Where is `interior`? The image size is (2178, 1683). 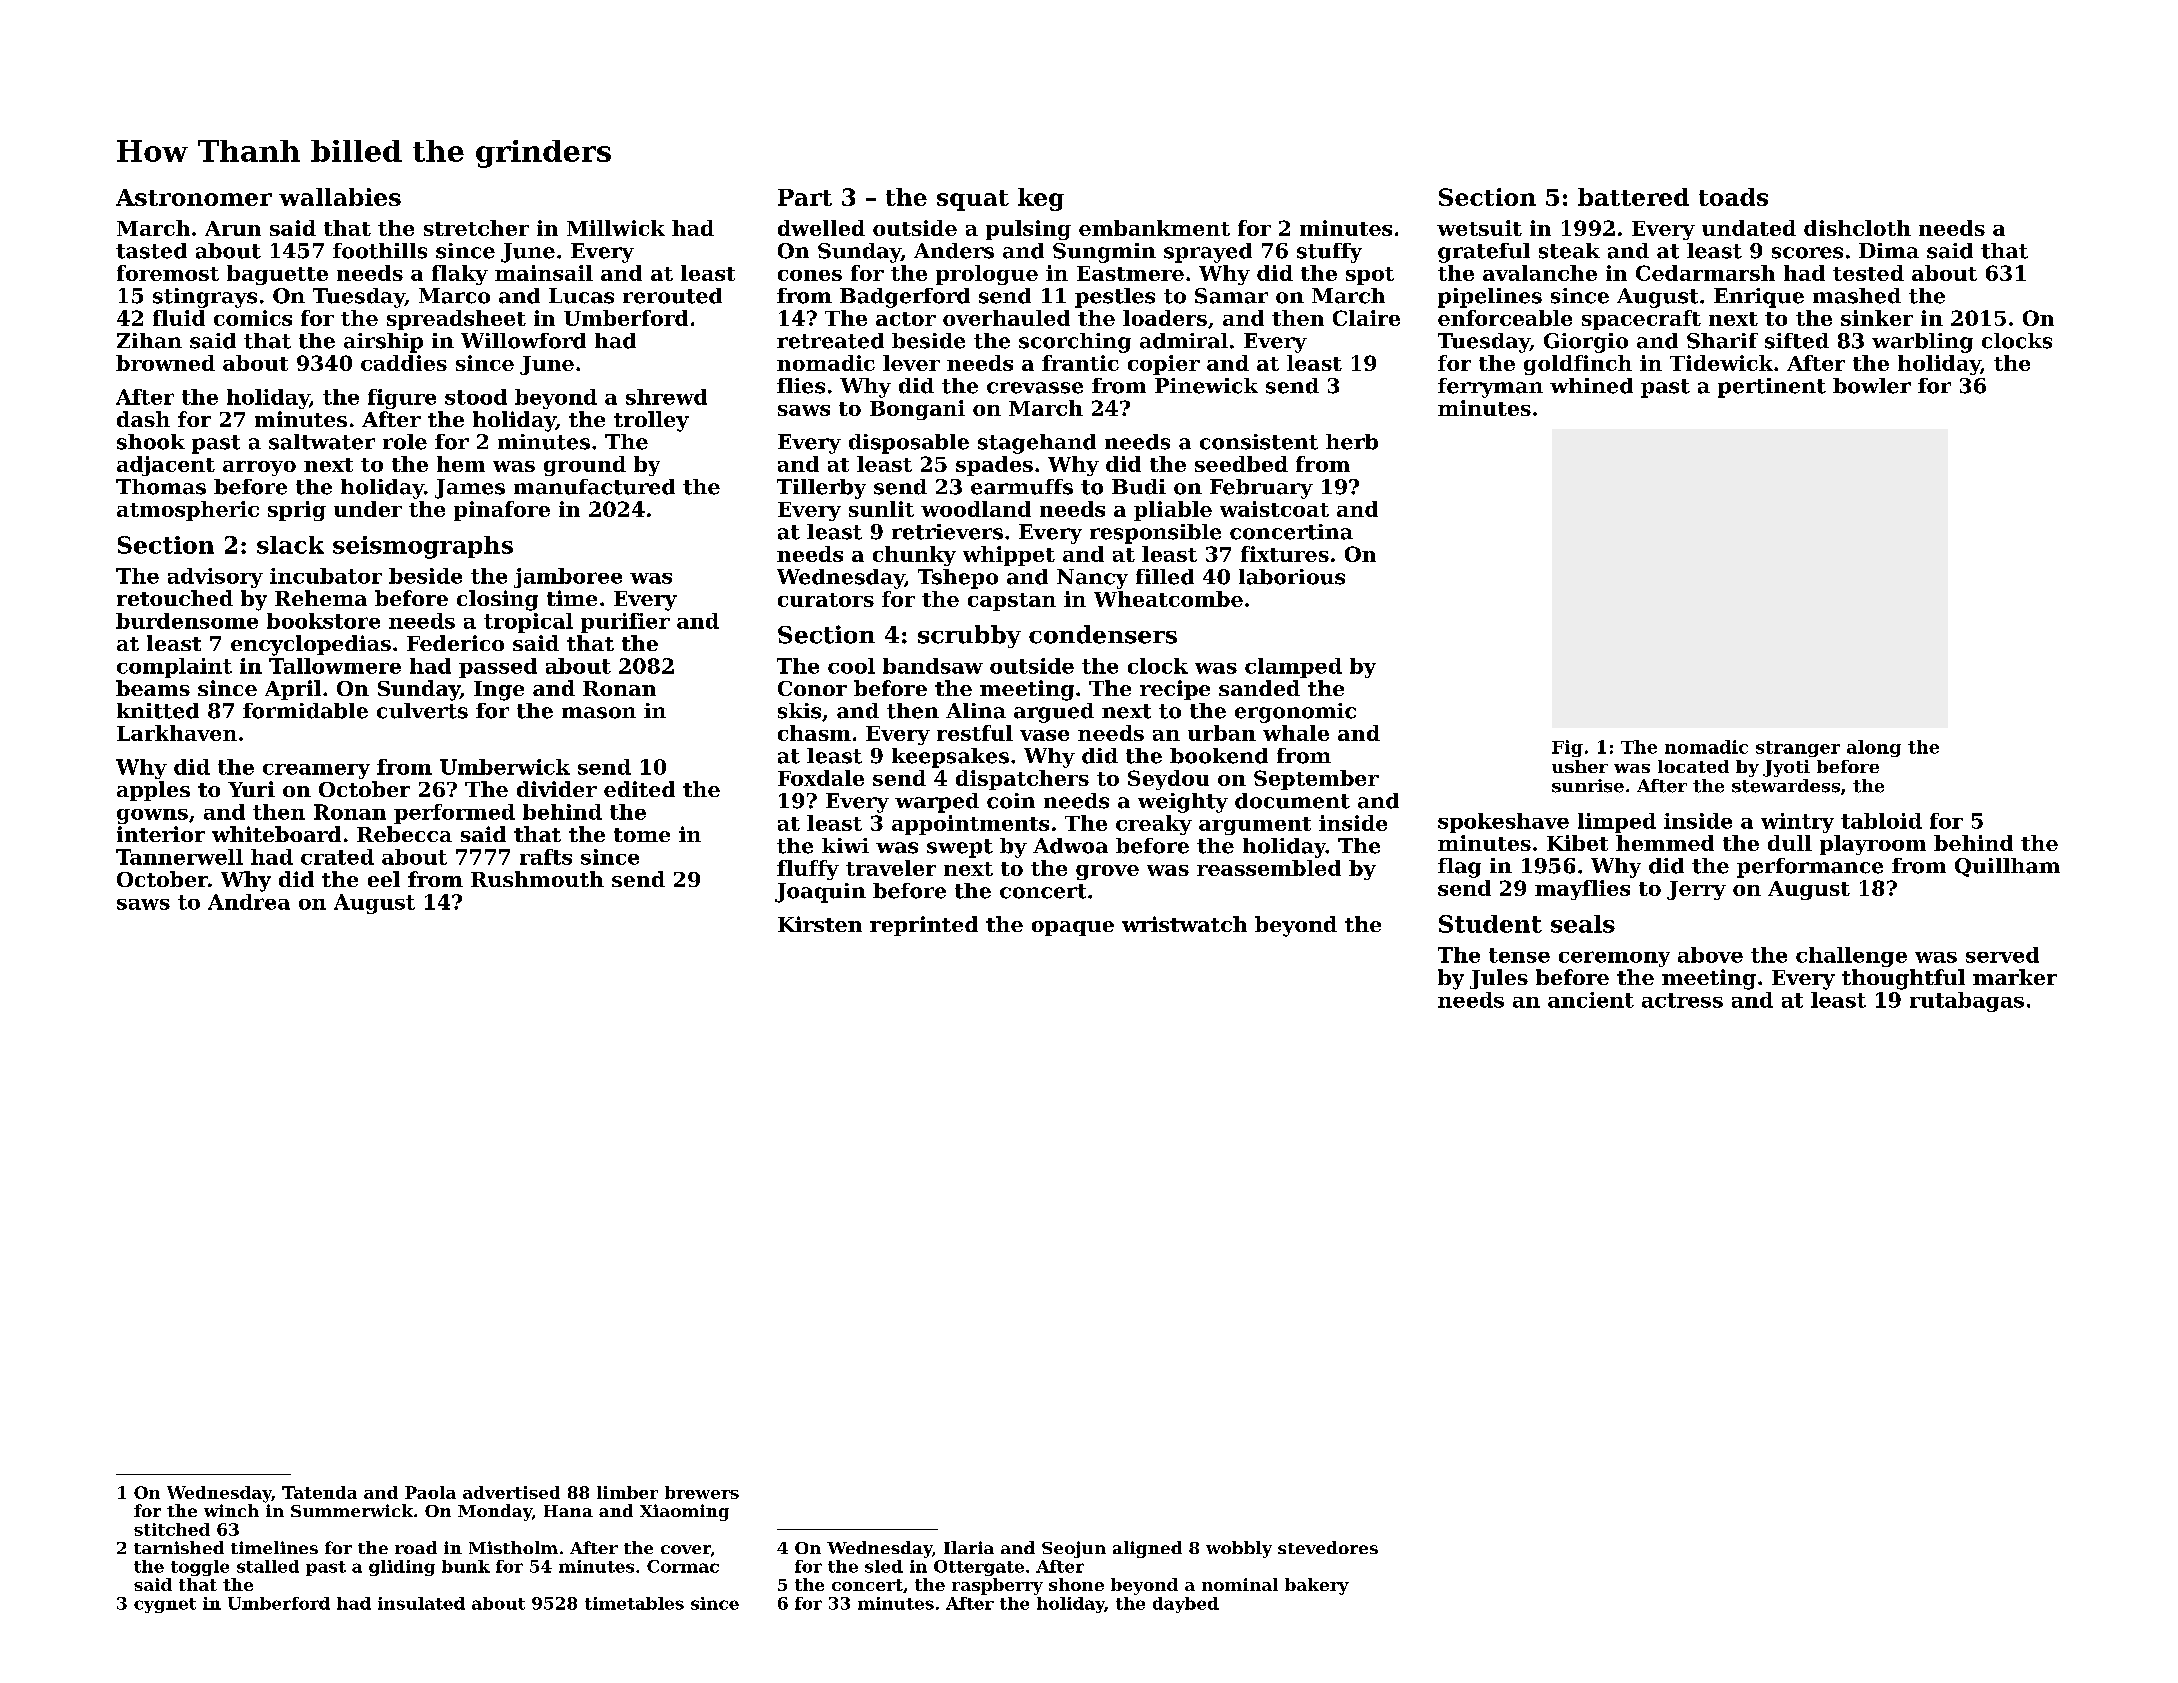 interior is located at coordinates (161, 834).
